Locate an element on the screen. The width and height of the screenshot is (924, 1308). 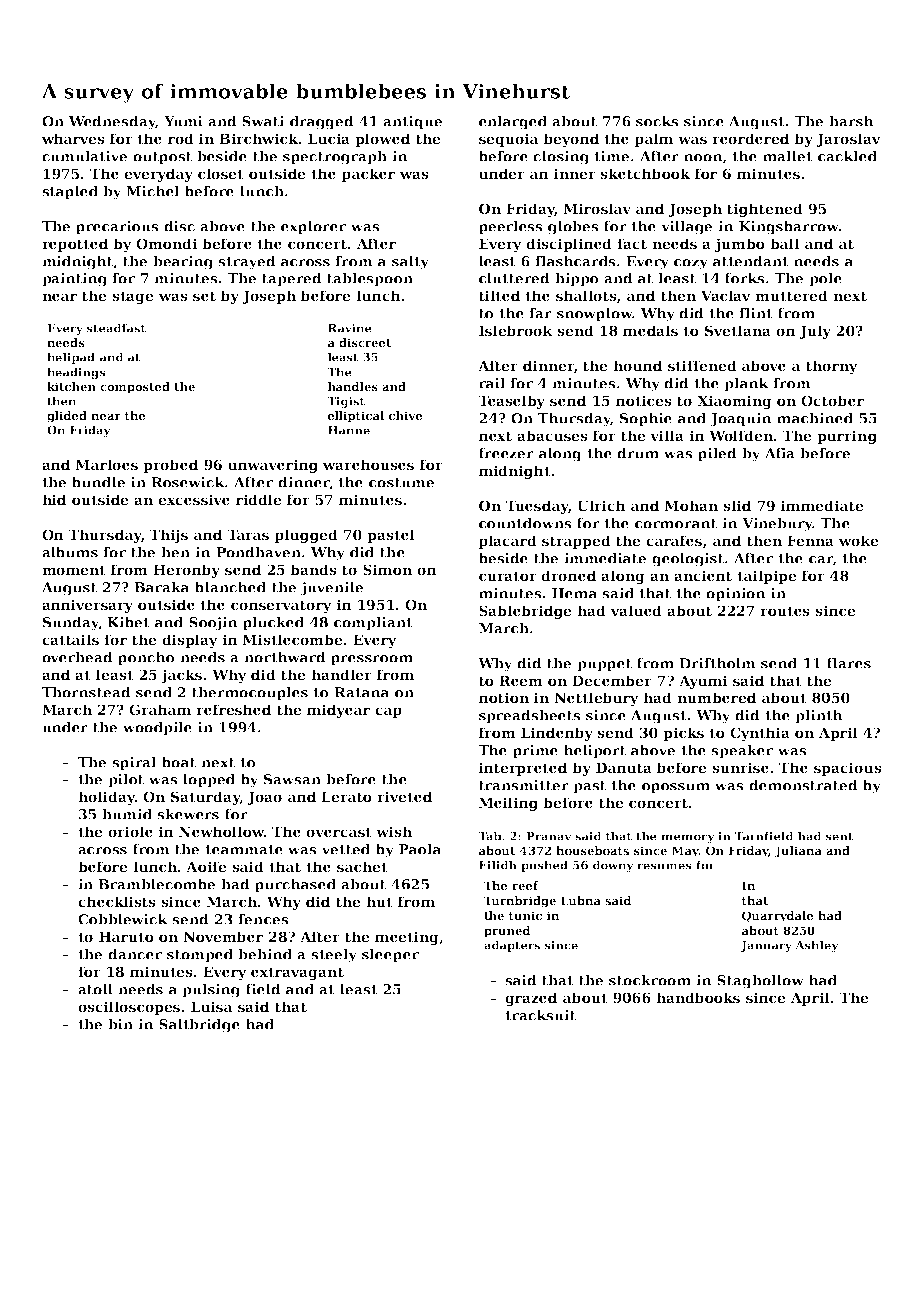
harsh is located at coordinates (851, 121).
